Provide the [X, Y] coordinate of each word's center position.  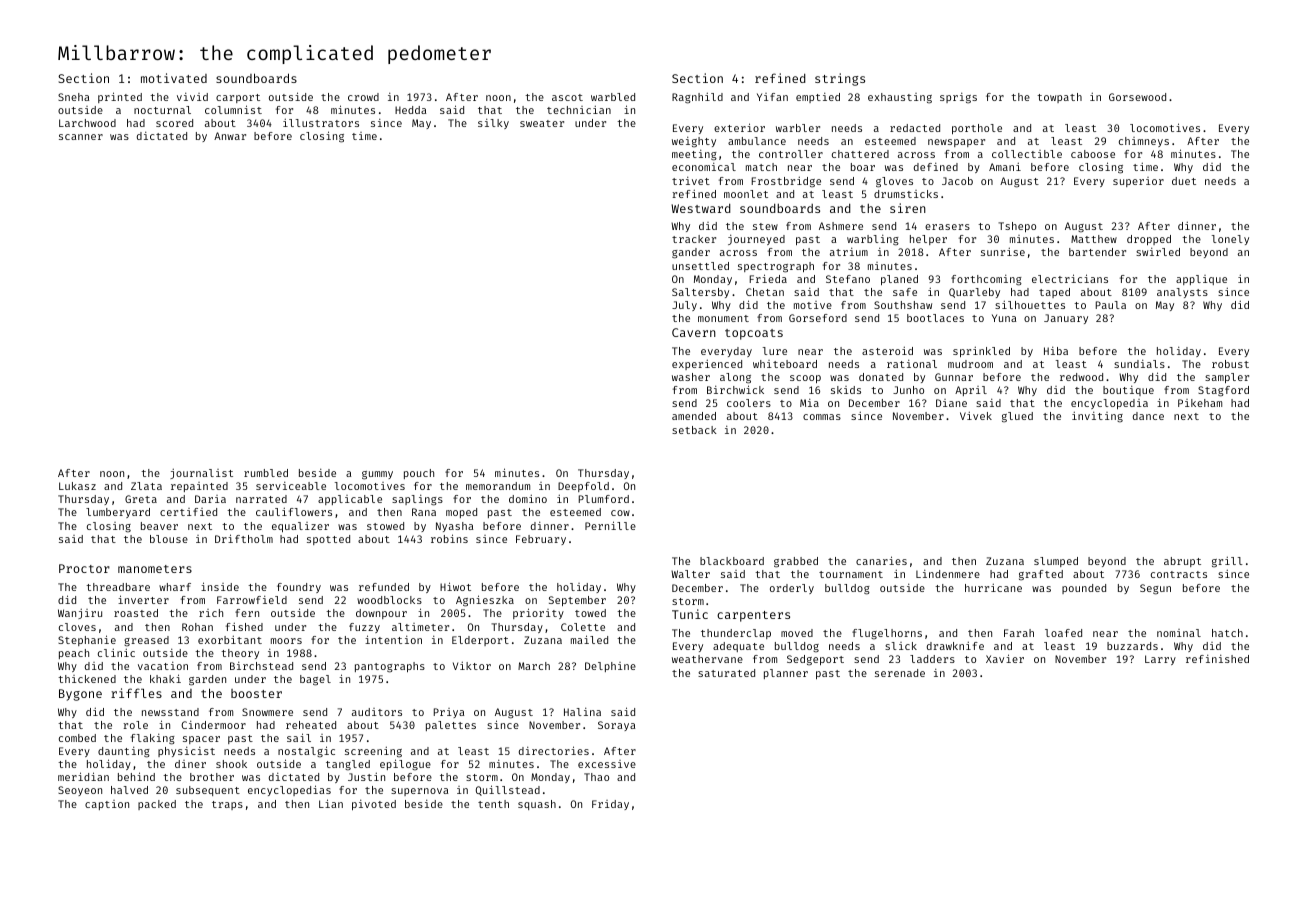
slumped [1056, 562]
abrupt [1182, 562]
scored [174, 123]
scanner [81, 137]
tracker [694, 239]
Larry [1160, 660]
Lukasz [77, 486]
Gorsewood [1137, 97]
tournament [851, 574]
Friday [610, 805]
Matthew [1094, 239]
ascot [567, 97]
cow [620, 513]
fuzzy [364, 628]
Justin [366, 777]
